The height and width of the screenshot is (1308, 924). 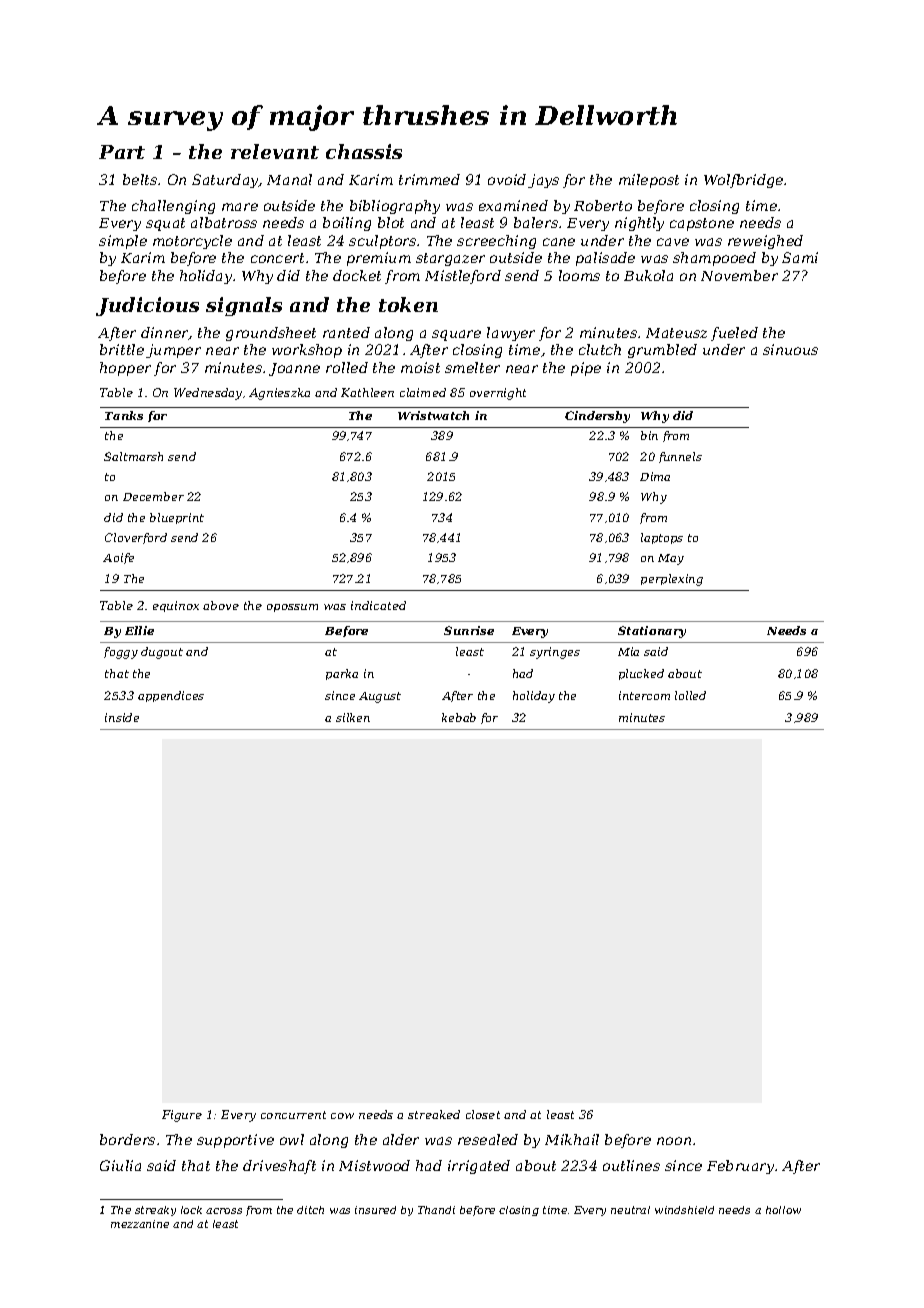 What do you see at coordinates (680, 457) in the screenshot?
I see `funnels` at bounding box center [680, 457].
